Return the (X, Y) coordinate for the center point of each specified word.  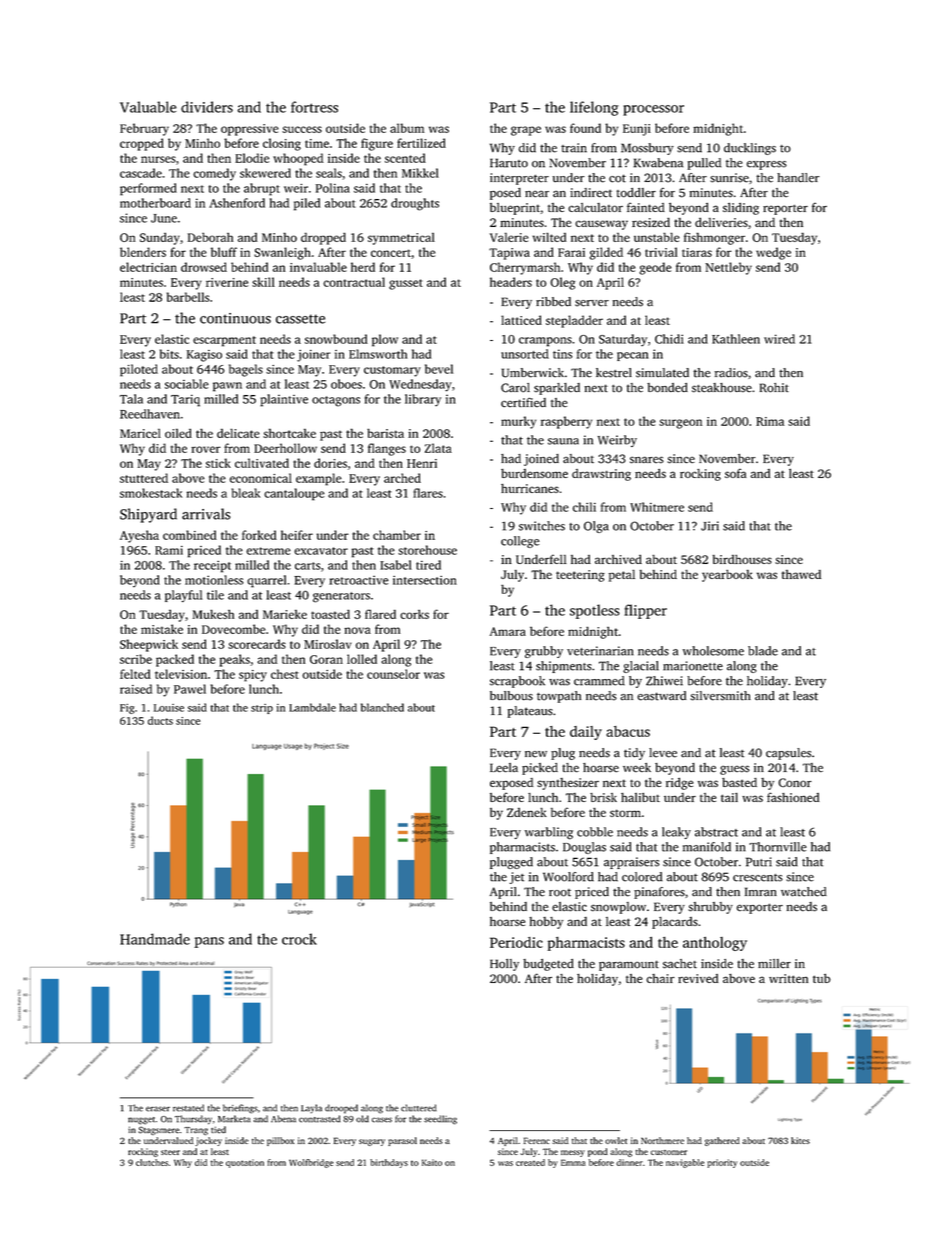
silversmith (720, 696)
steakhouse (722, 388)
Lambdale (312, 707)
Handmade (155, 939)
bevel (439, 369)
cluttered (419, 1108)
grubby (544, 652)
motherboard (155, 203)
